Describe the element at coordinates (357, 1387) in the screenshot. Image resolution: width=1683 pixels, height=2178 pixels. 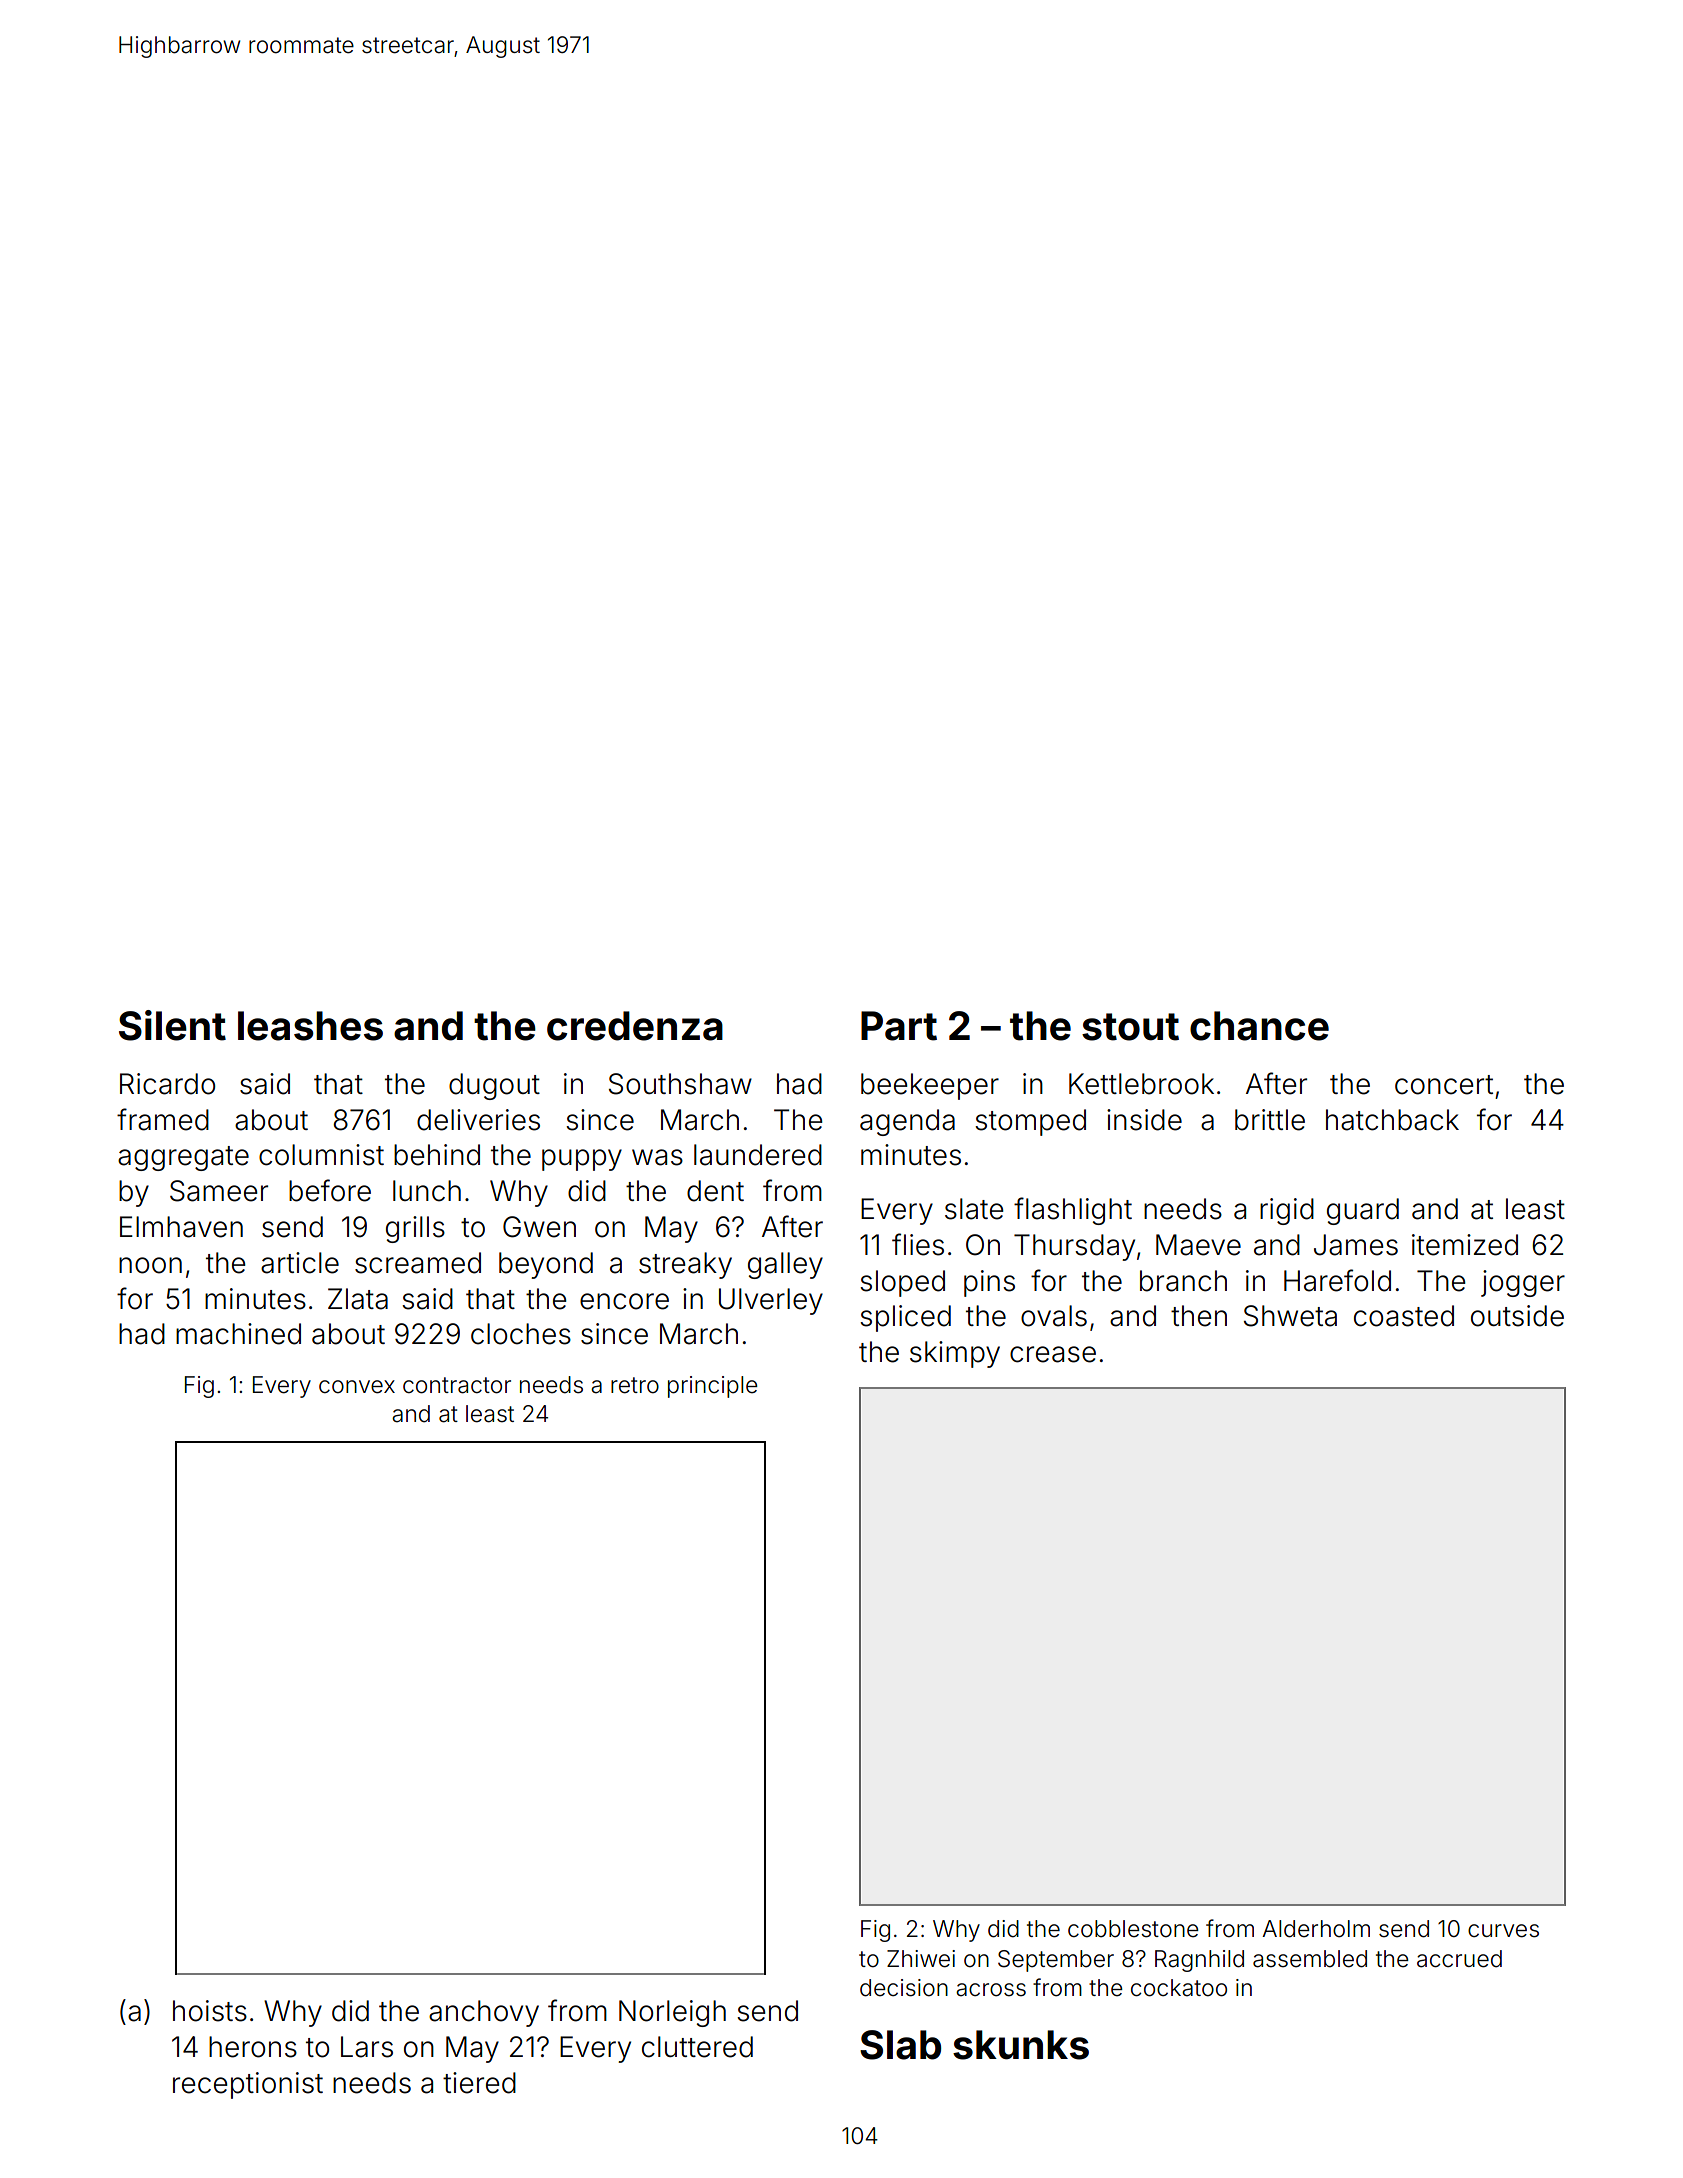
I see `convex` at that location.
